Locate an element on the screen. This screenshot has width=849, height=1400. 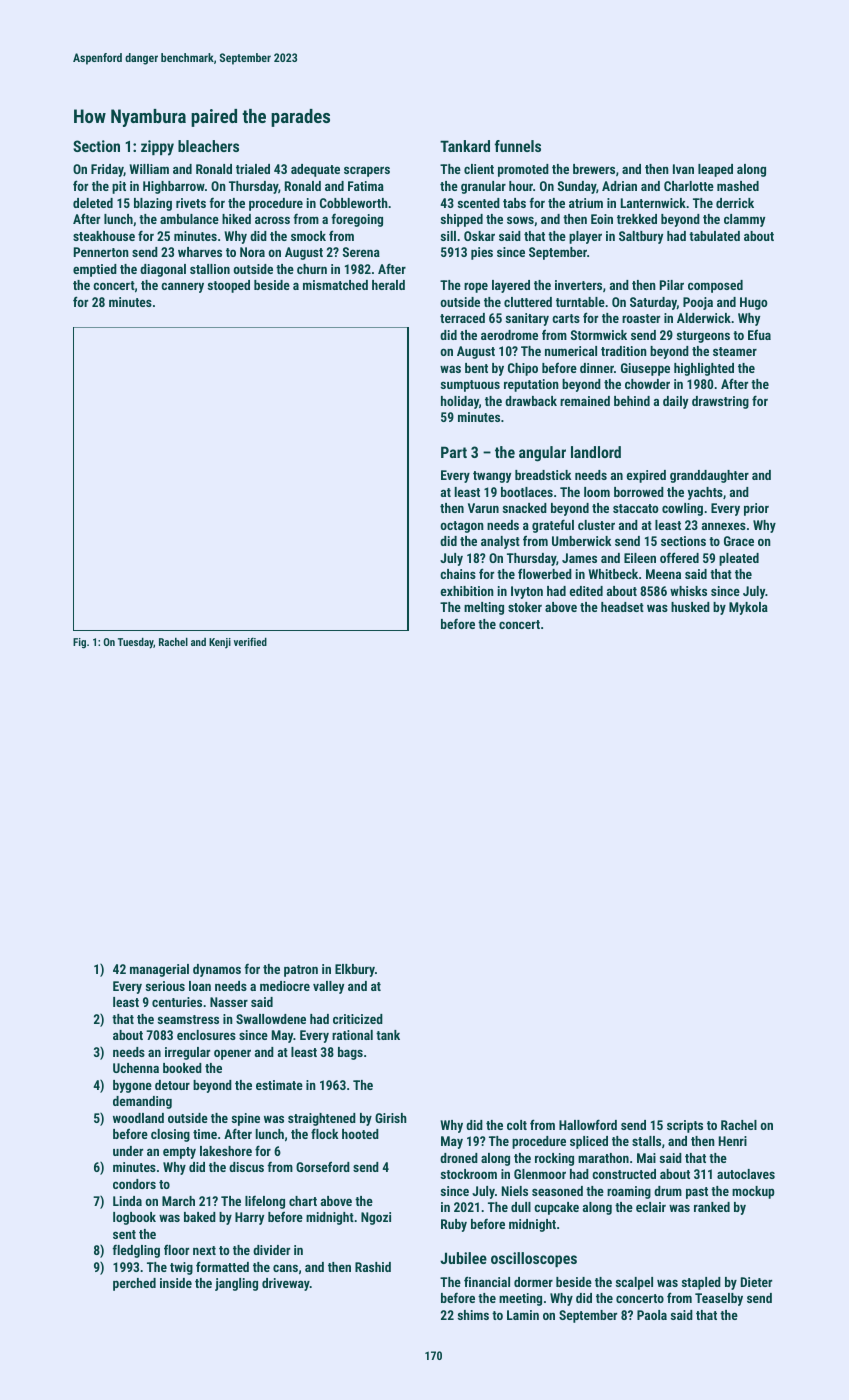
Part is located at coordinates (454, 452).
